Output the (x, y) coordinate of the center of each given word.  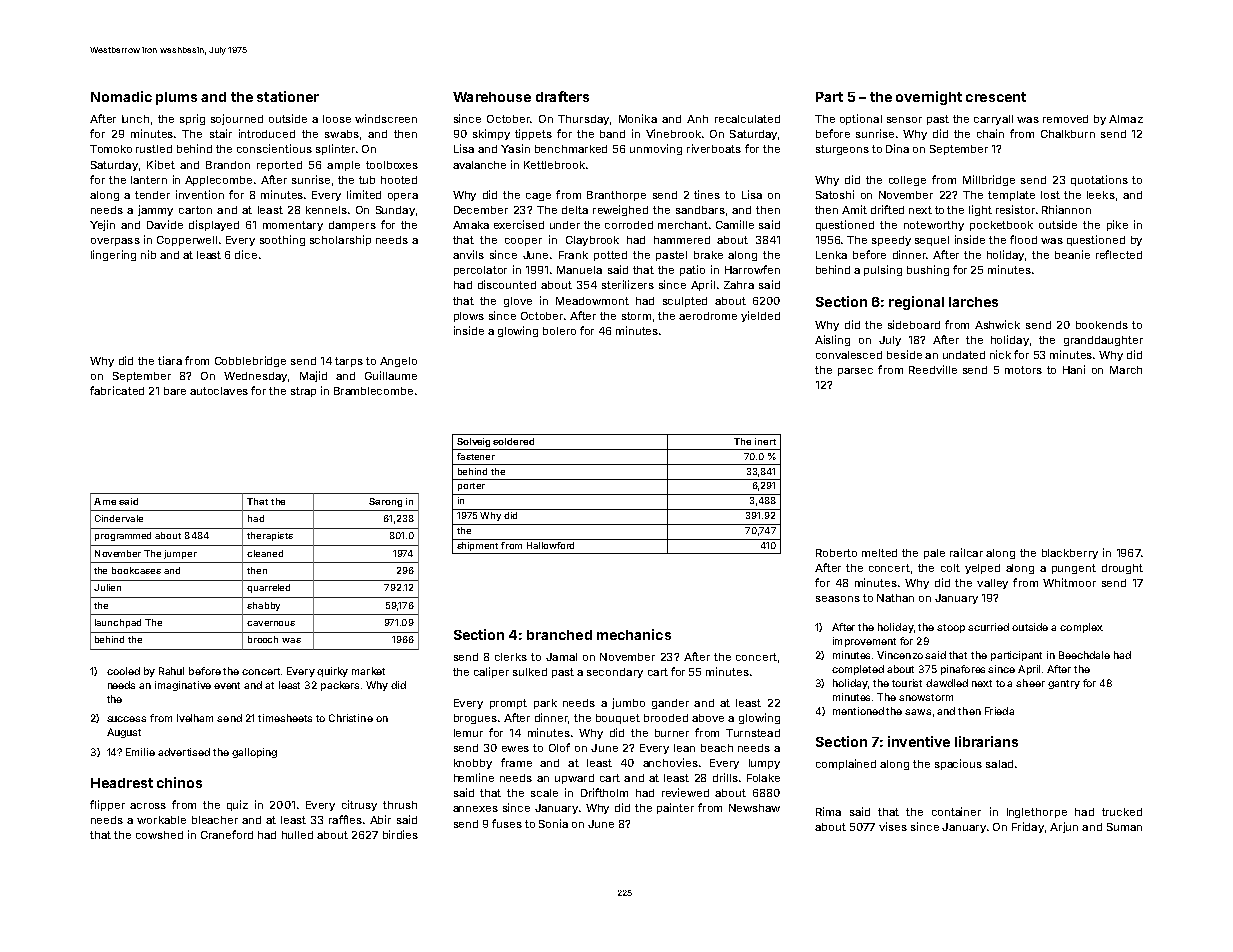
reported (279, 166)
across (148, 806)
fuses (507, 823)
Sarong (385, 502)
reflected (1119, 254)
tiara (170, 360)
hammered (682, 240)
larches (973, 302)
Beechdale (1084, 655)
